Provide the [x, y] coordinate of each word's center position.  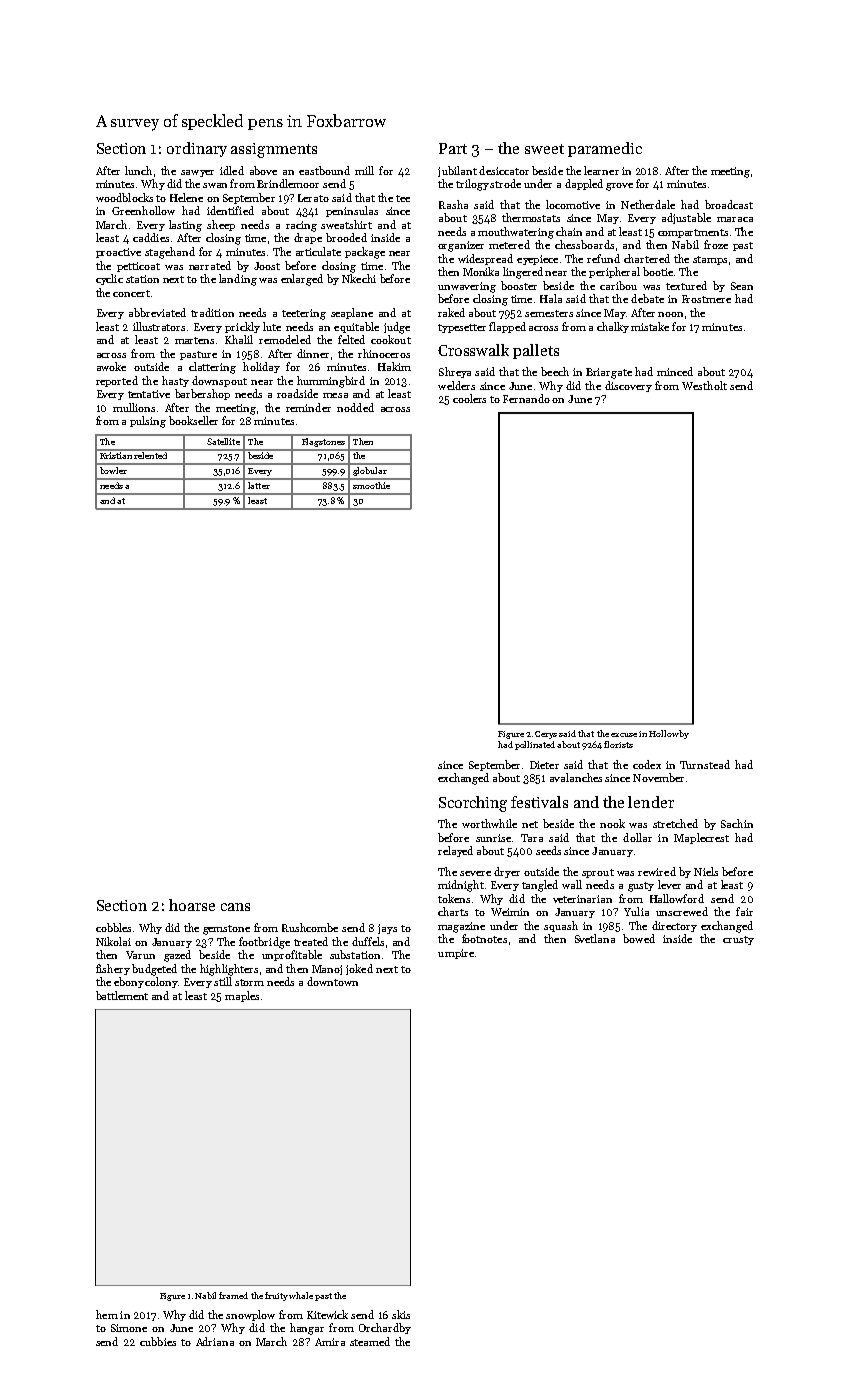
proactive [118, 253]
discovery [628, 386]
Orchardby [385, 1328]
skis [401, 1314]
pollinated [535, 745]
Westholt [704, 385]
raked [451, 312]
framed [233, 1295]
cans [235, 907]
